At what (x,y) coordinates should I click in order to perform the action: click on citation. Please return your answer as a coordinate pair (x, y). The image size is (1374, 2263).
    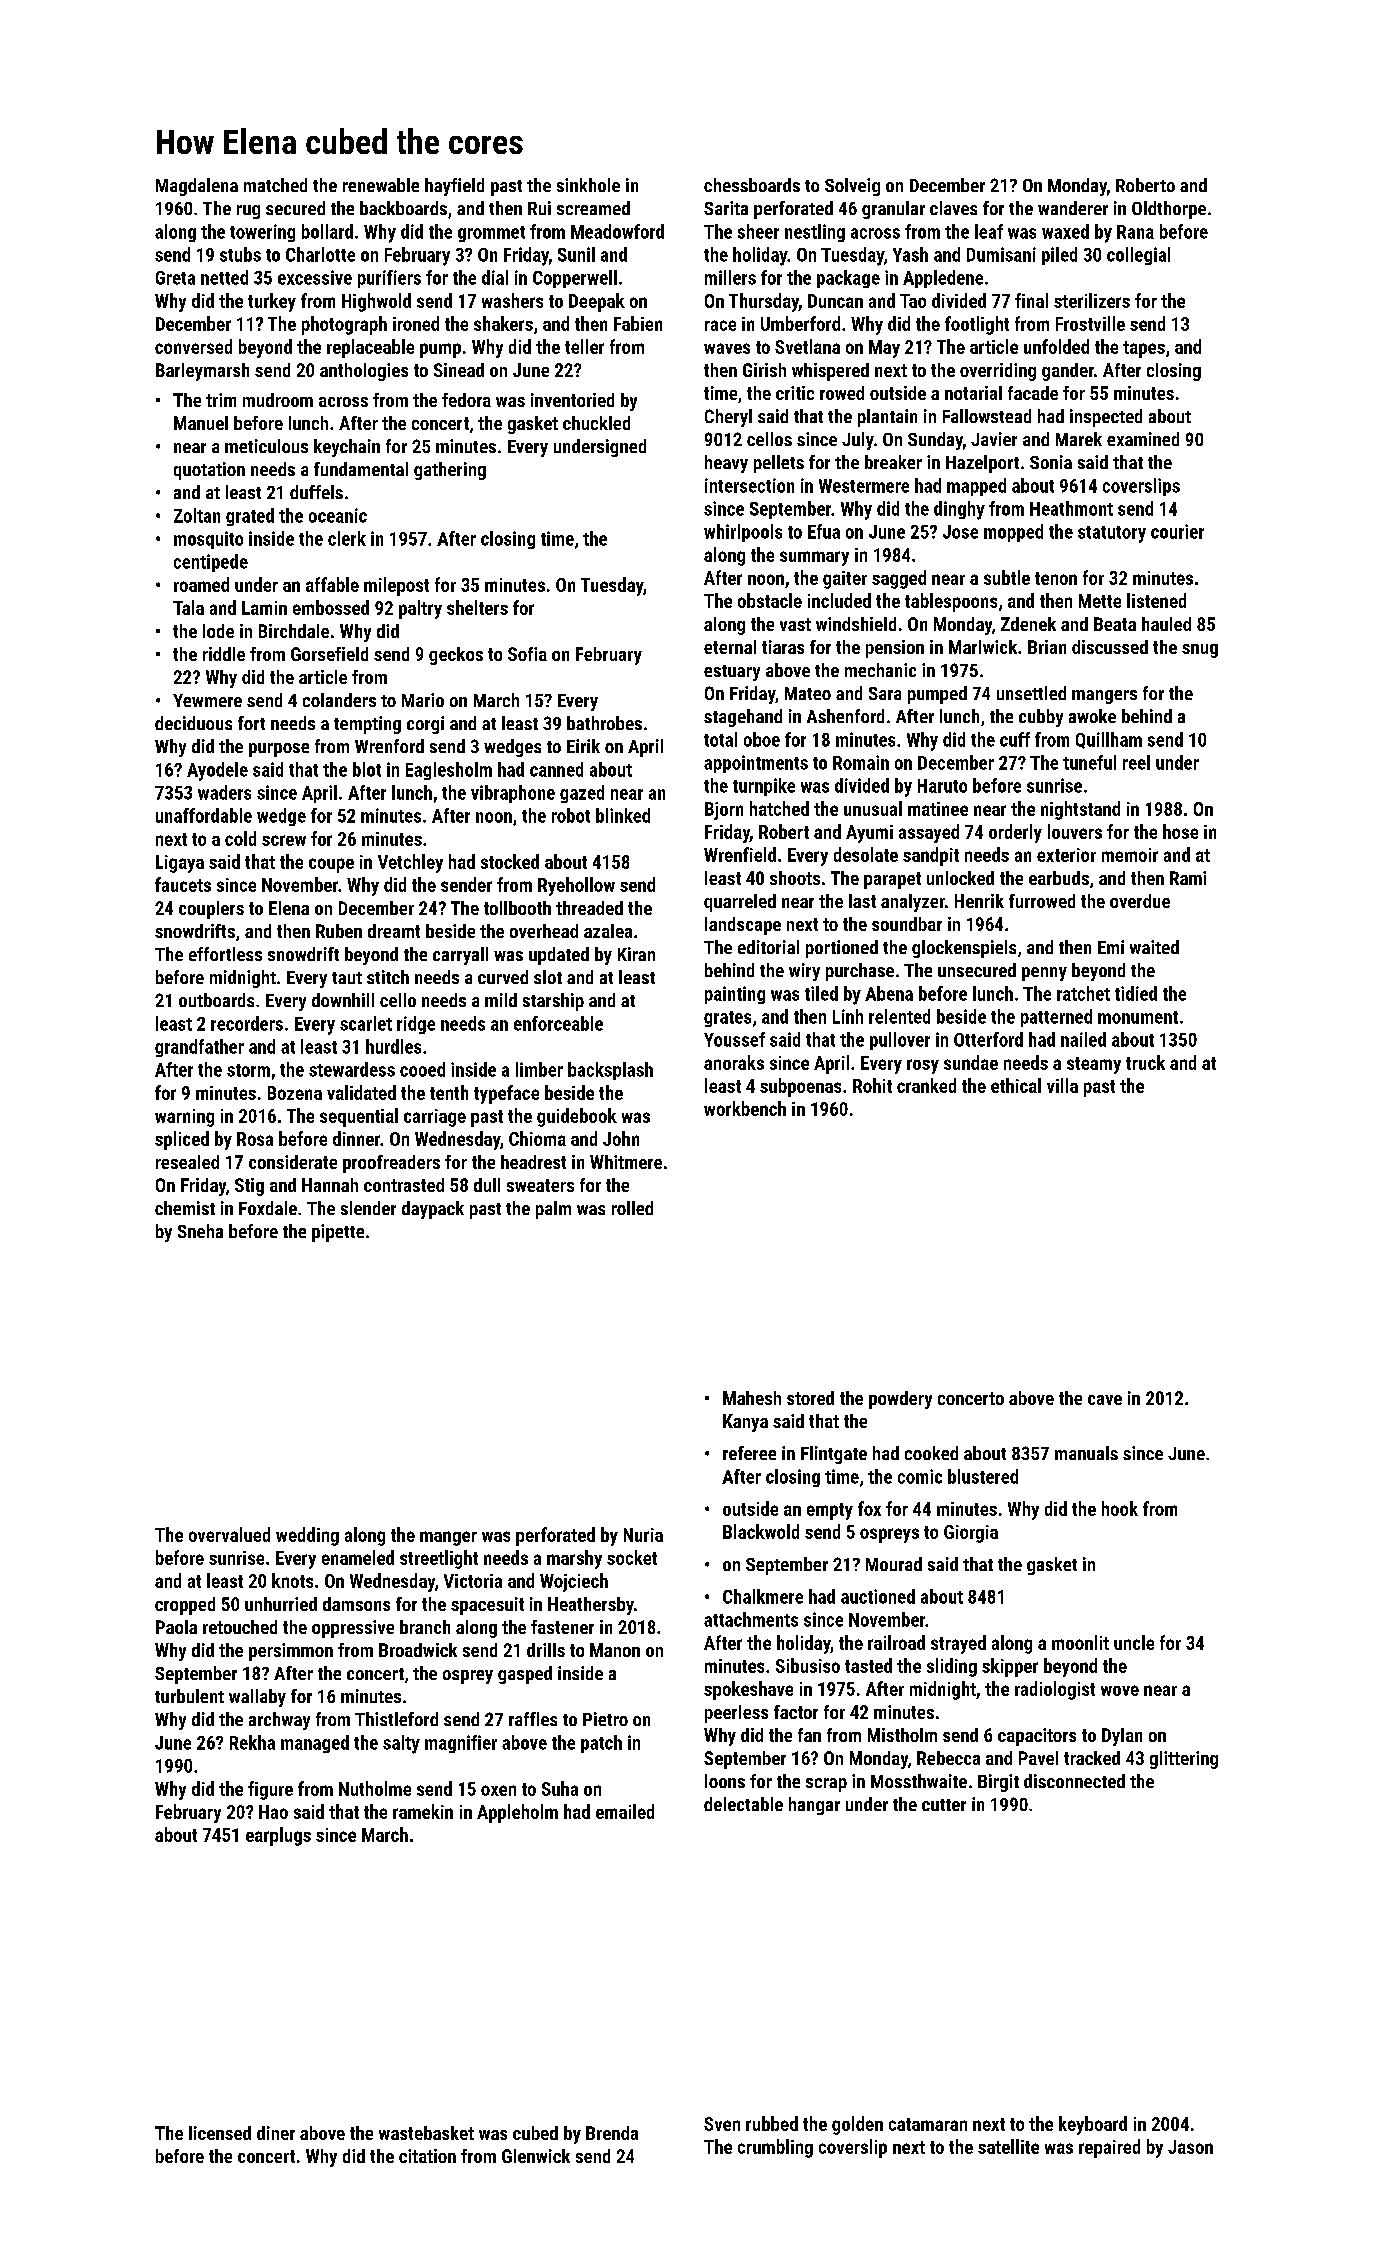
    Looking at the image, I should click on (427, 2156).
